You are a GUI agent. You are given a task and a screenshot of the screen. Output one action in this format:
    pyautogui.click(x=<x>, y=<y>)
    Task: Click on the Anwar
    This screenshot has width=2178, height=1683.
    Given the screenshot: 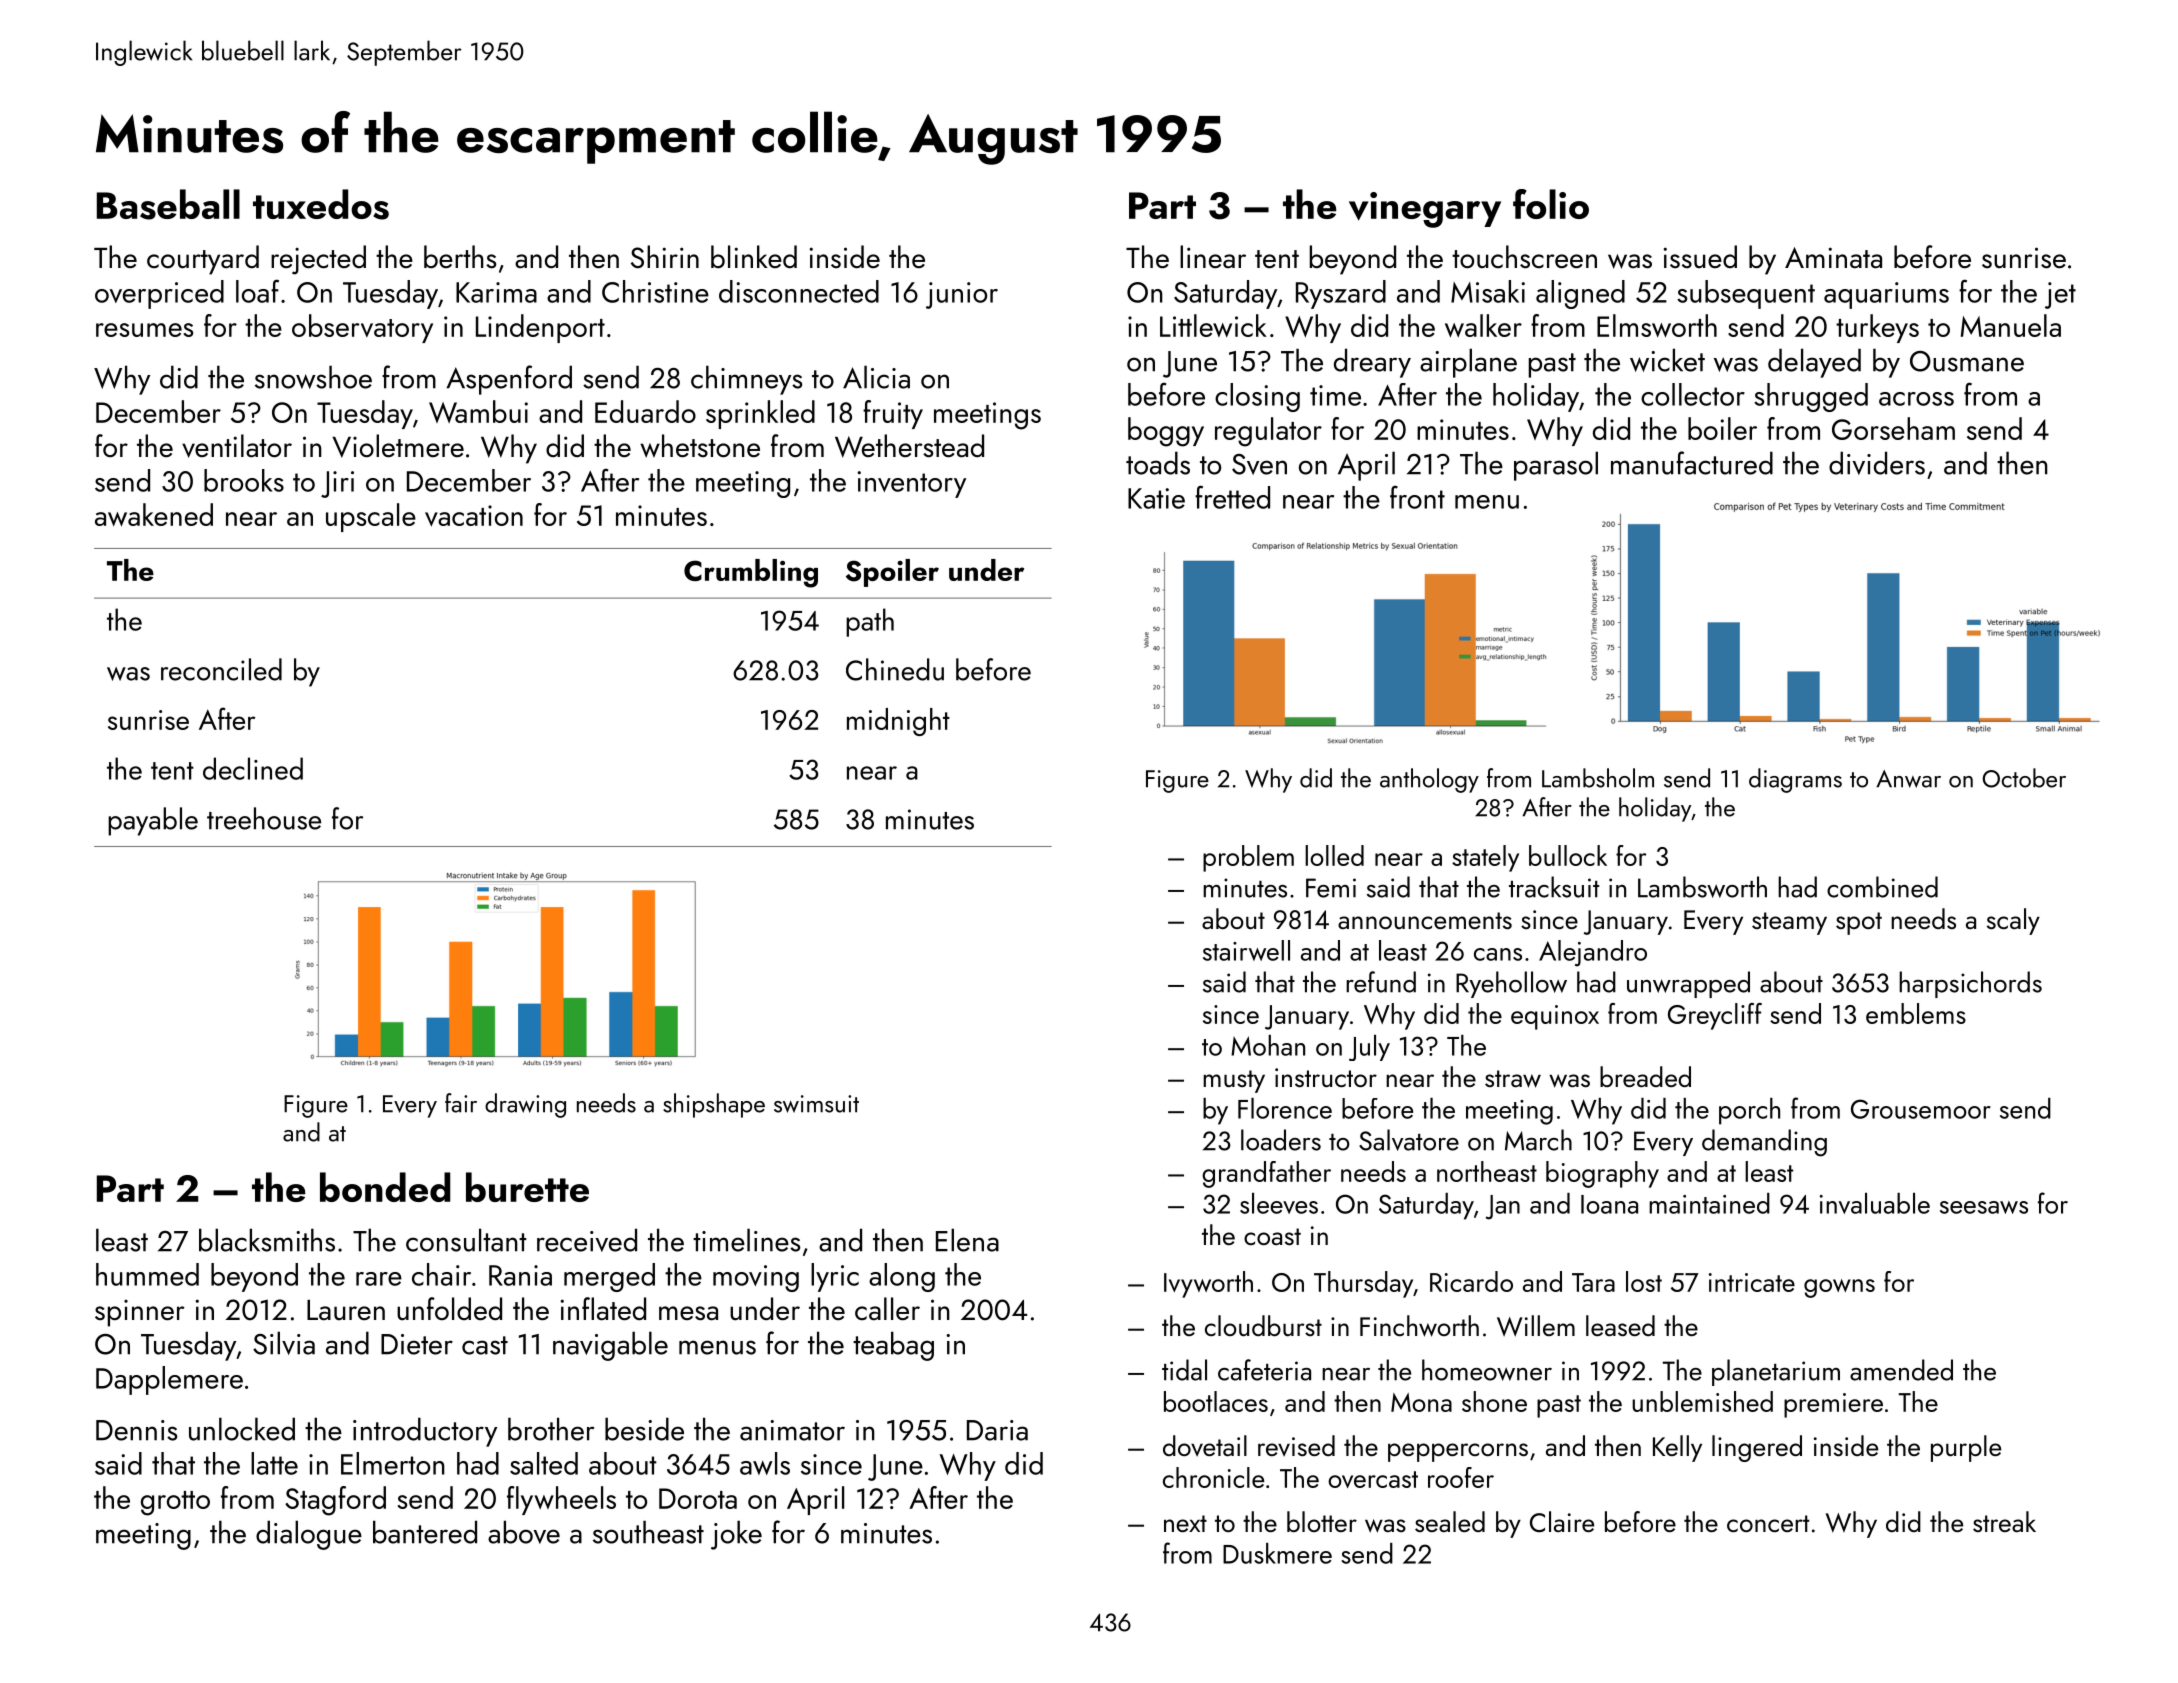 What is the action you would take?
    pyautogui.click(x=1908, y=779)
